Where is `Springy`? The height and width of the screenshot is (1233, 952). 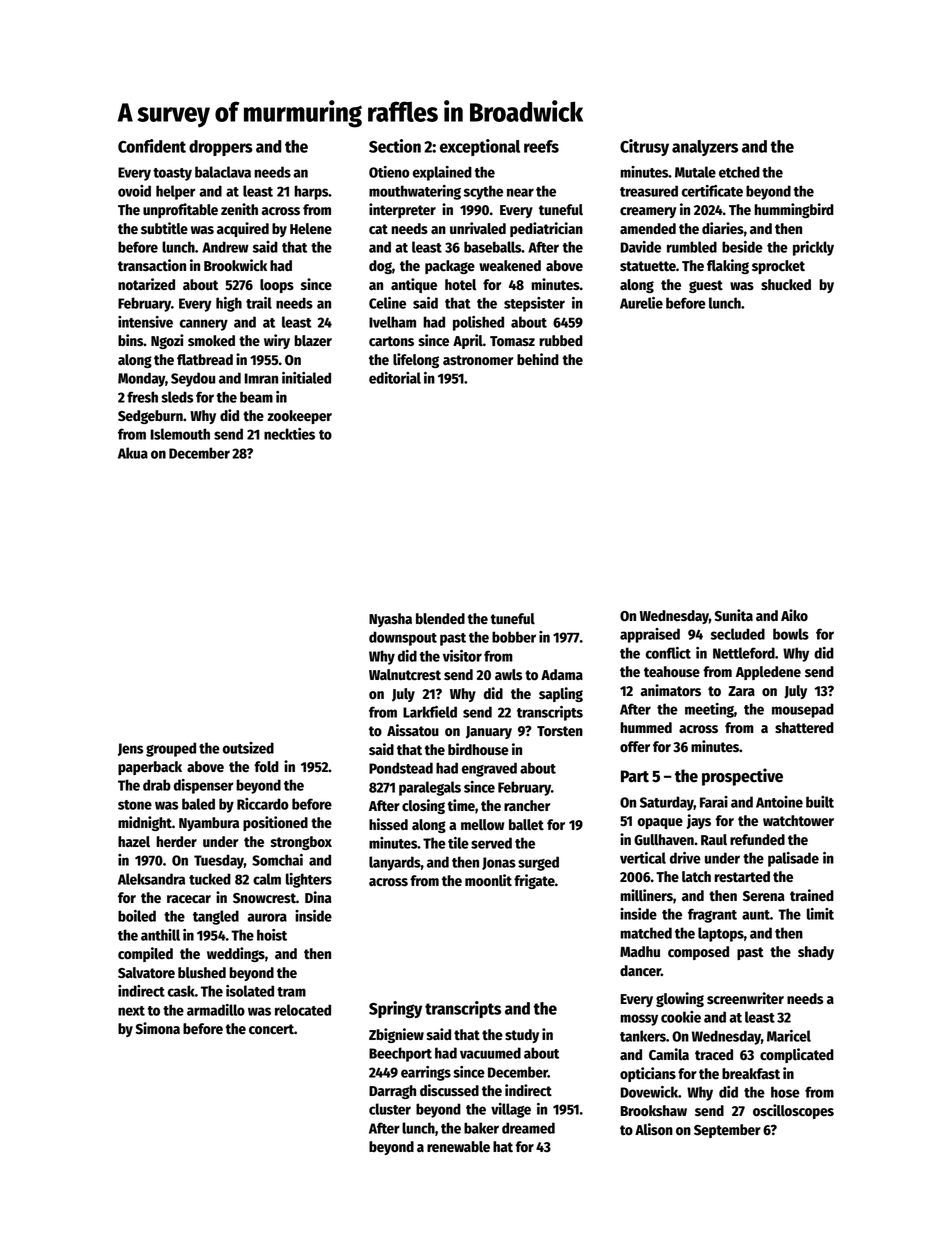
Springy is located at coordinates (395, 1009).
